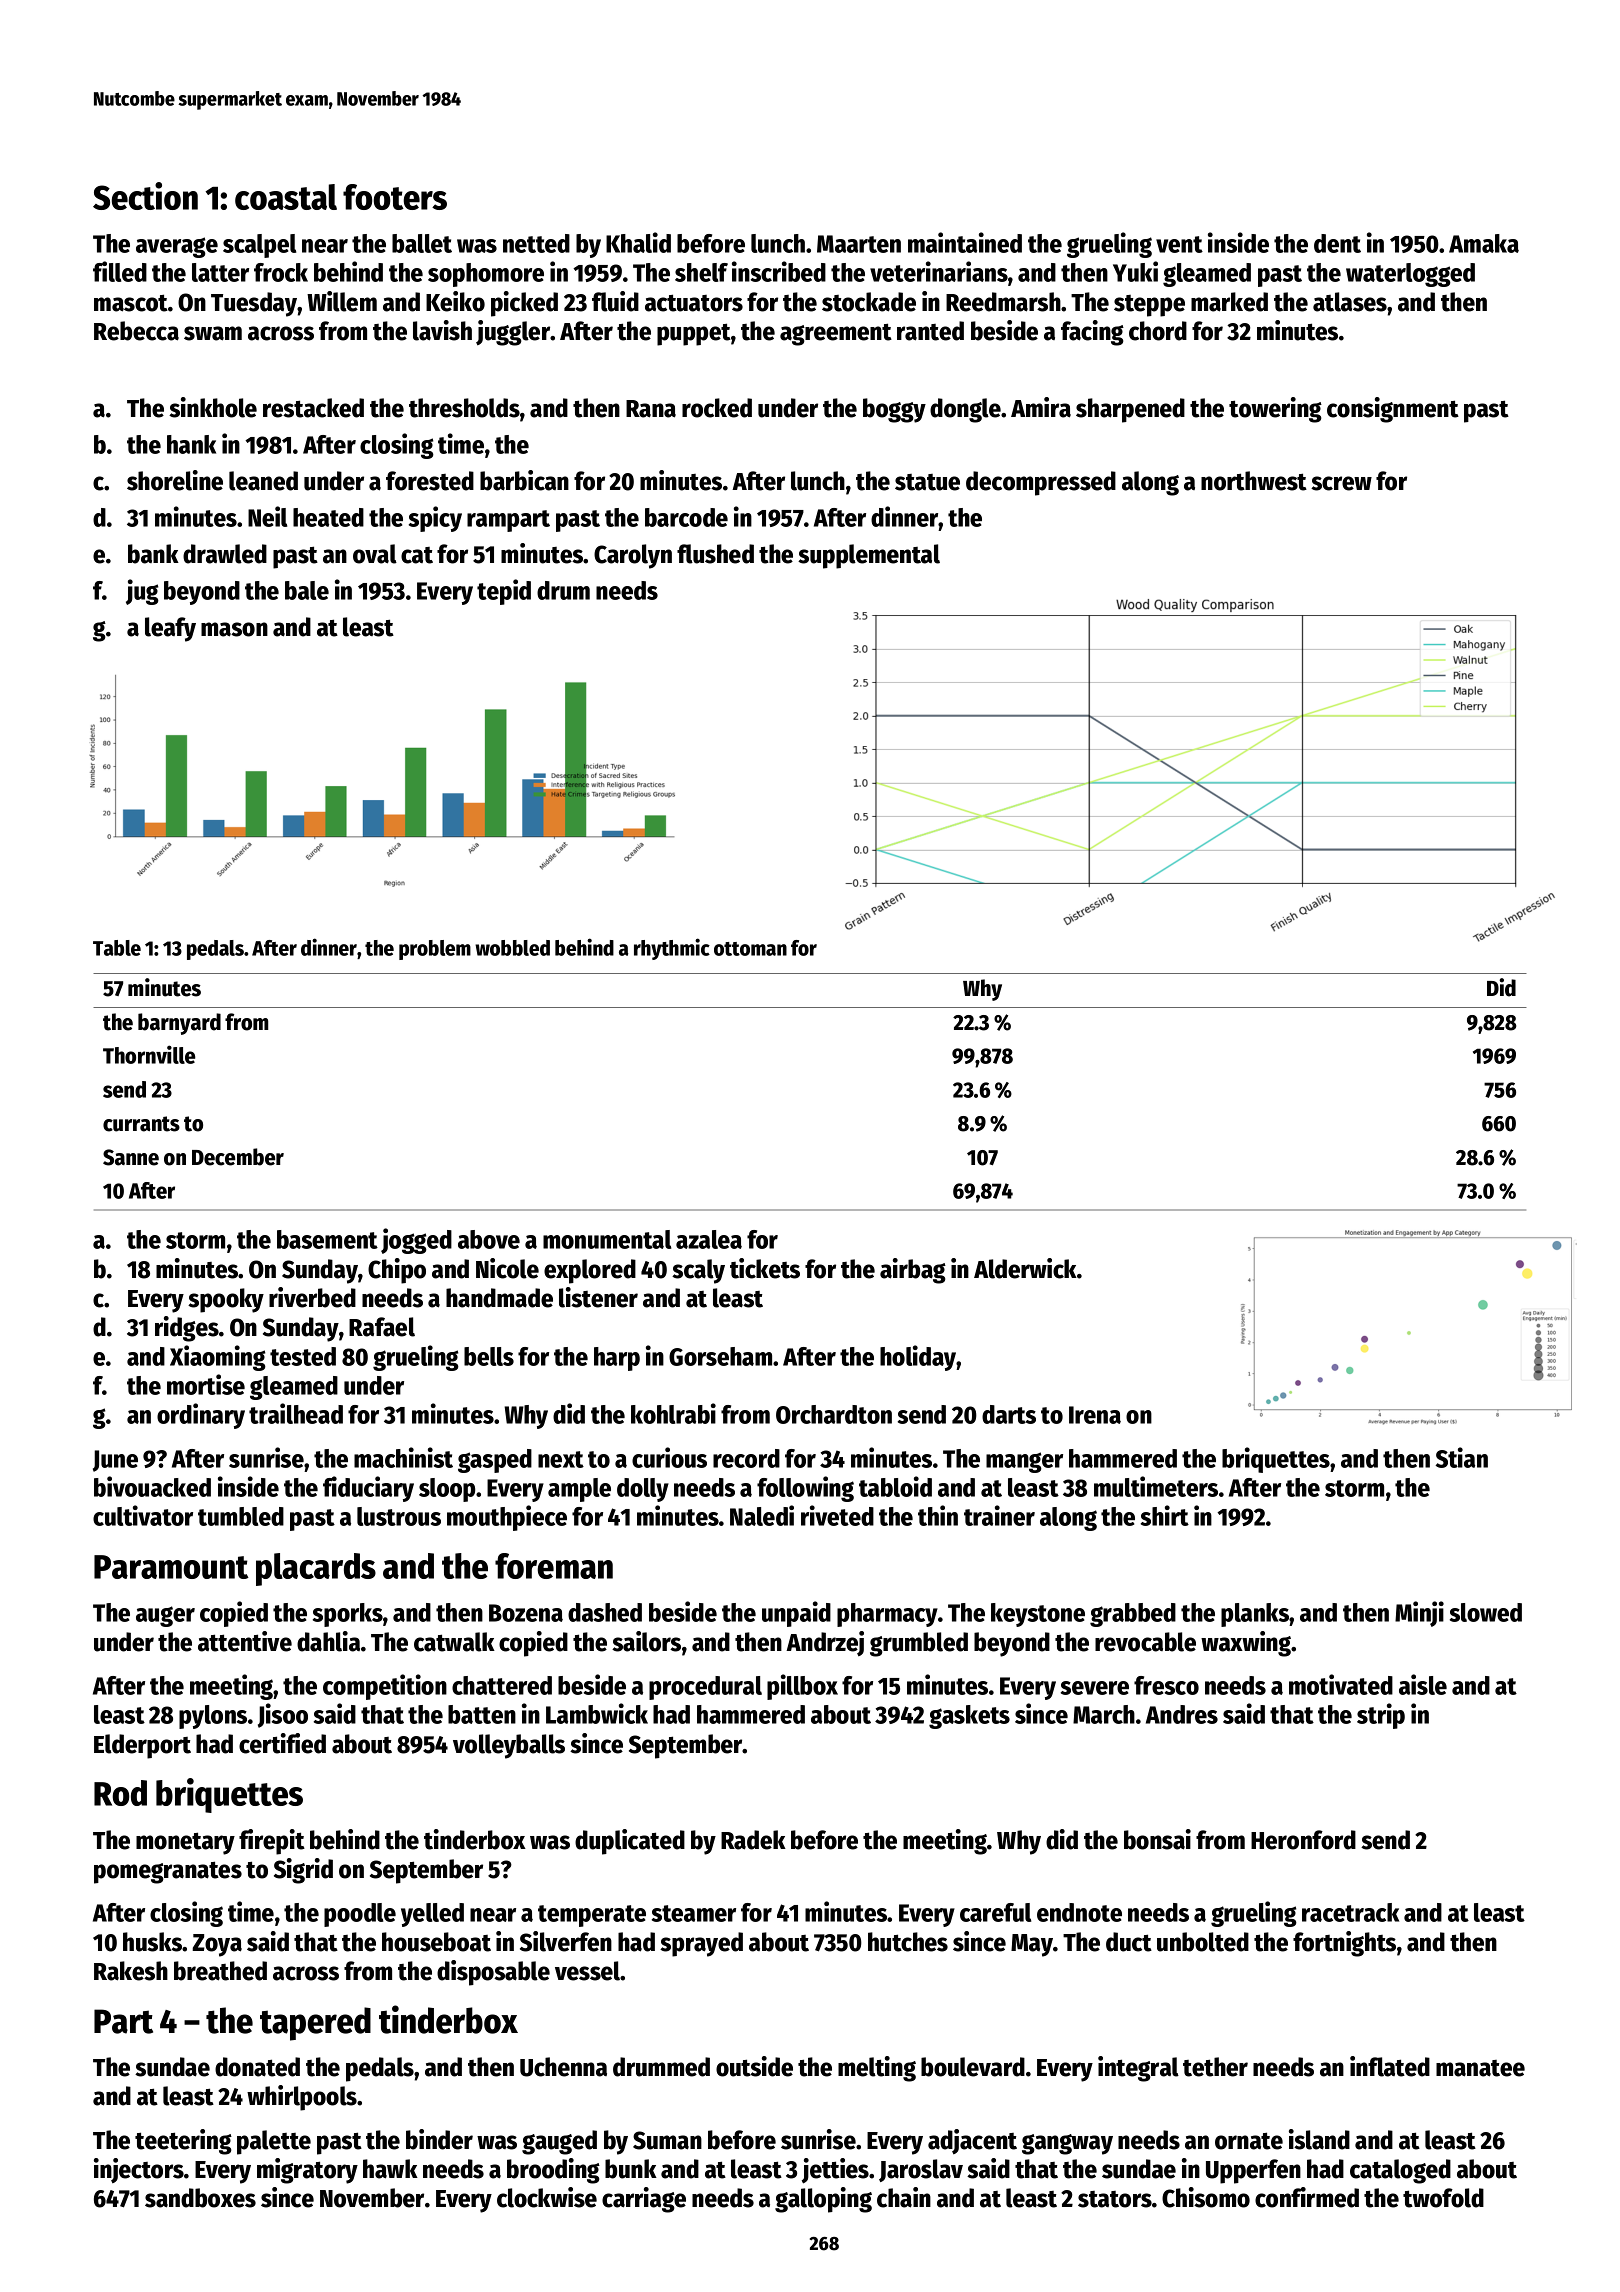 This document has width=1620, height=2292. Describe the element at coordinates (165, 1616) in the document. I see `auger` at that location.
